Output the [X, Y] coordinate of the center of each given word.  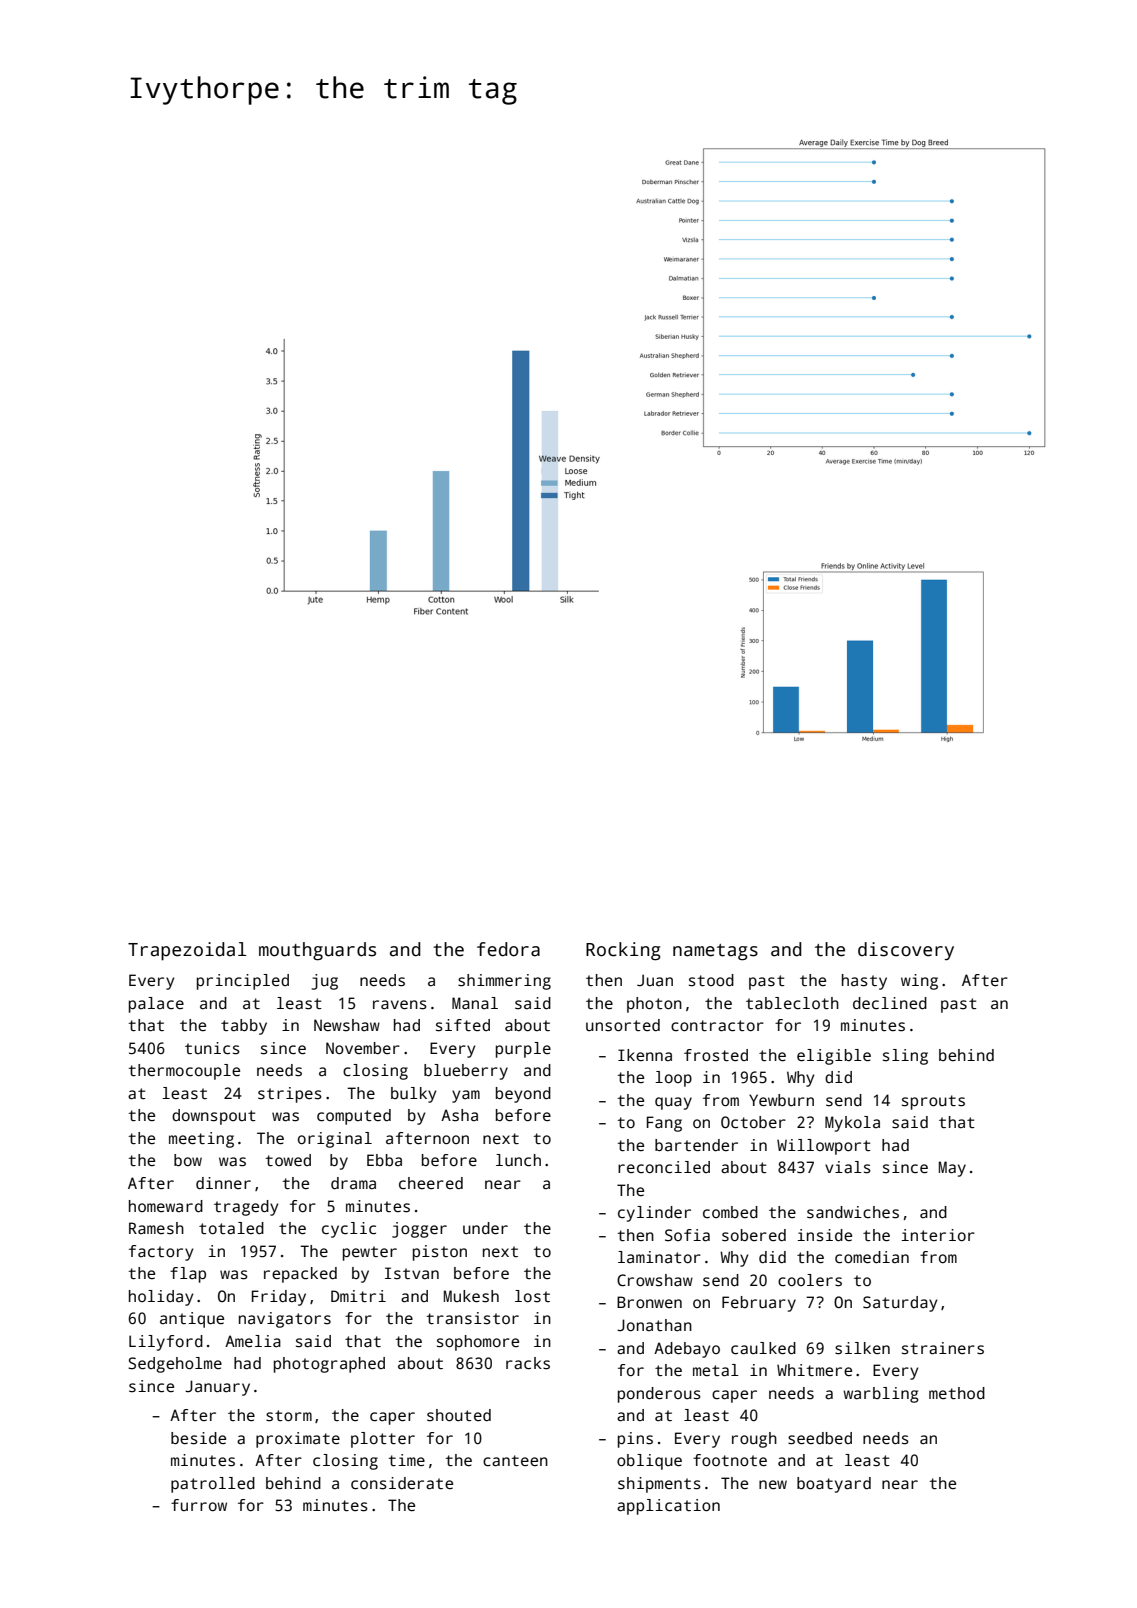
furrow [199, 1505]
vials [848, 1167]
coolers [810, 1280]
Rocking [623, 951]
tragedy [246, 1208]
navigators [285, 1320]
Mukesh [471, 1296]
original [335, 1140]
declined [890, 1003]
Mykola [852, 1124]
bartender [696, 1145]
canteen [515, 1461]
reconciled [664, 1167]
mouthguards [317, 951]
